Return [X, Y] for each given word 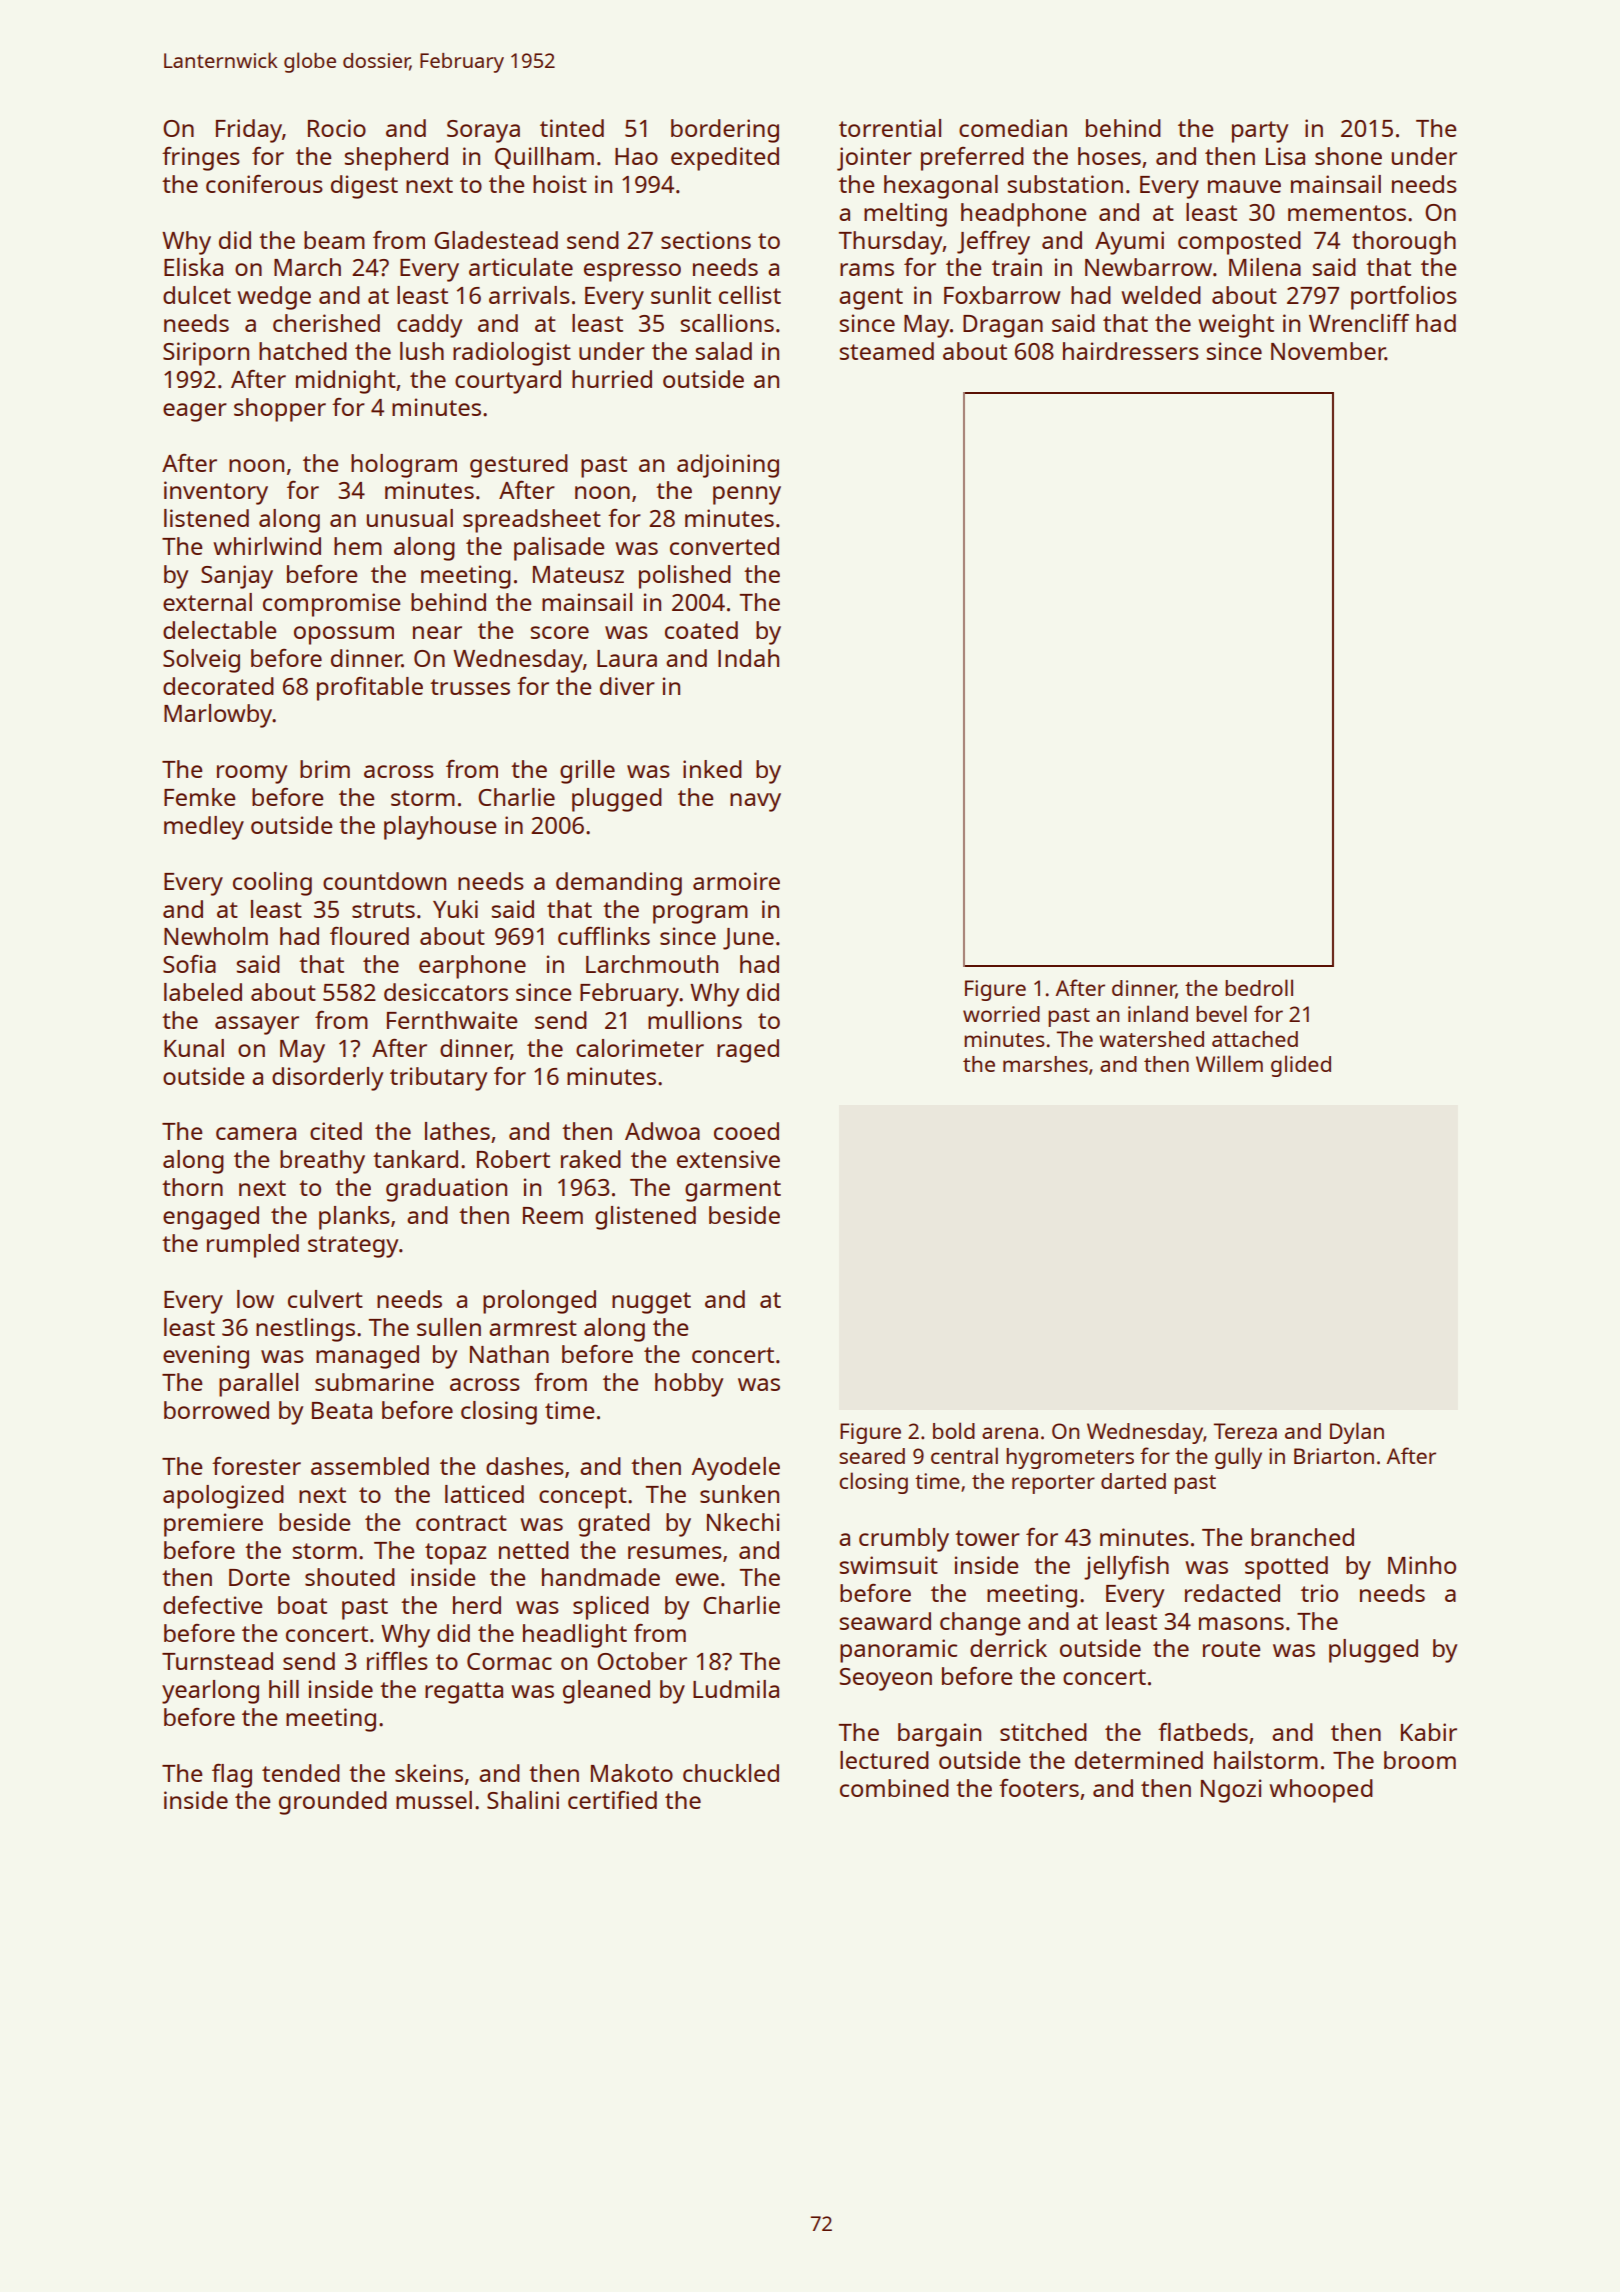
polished [685, 577]
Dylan [1357, 1433]
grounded [333, 1803]
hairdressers [1131, 351]
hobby [689, 1385]
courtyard [508, 382]
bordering [725, 131]
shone [1348, 156]
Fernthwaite [452, 1020]
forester [256, 1466]
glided [1301, 1066]
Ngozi [1231, 1791]
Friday [249, 131]
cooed [746, 1131]
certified [612, 1800]
